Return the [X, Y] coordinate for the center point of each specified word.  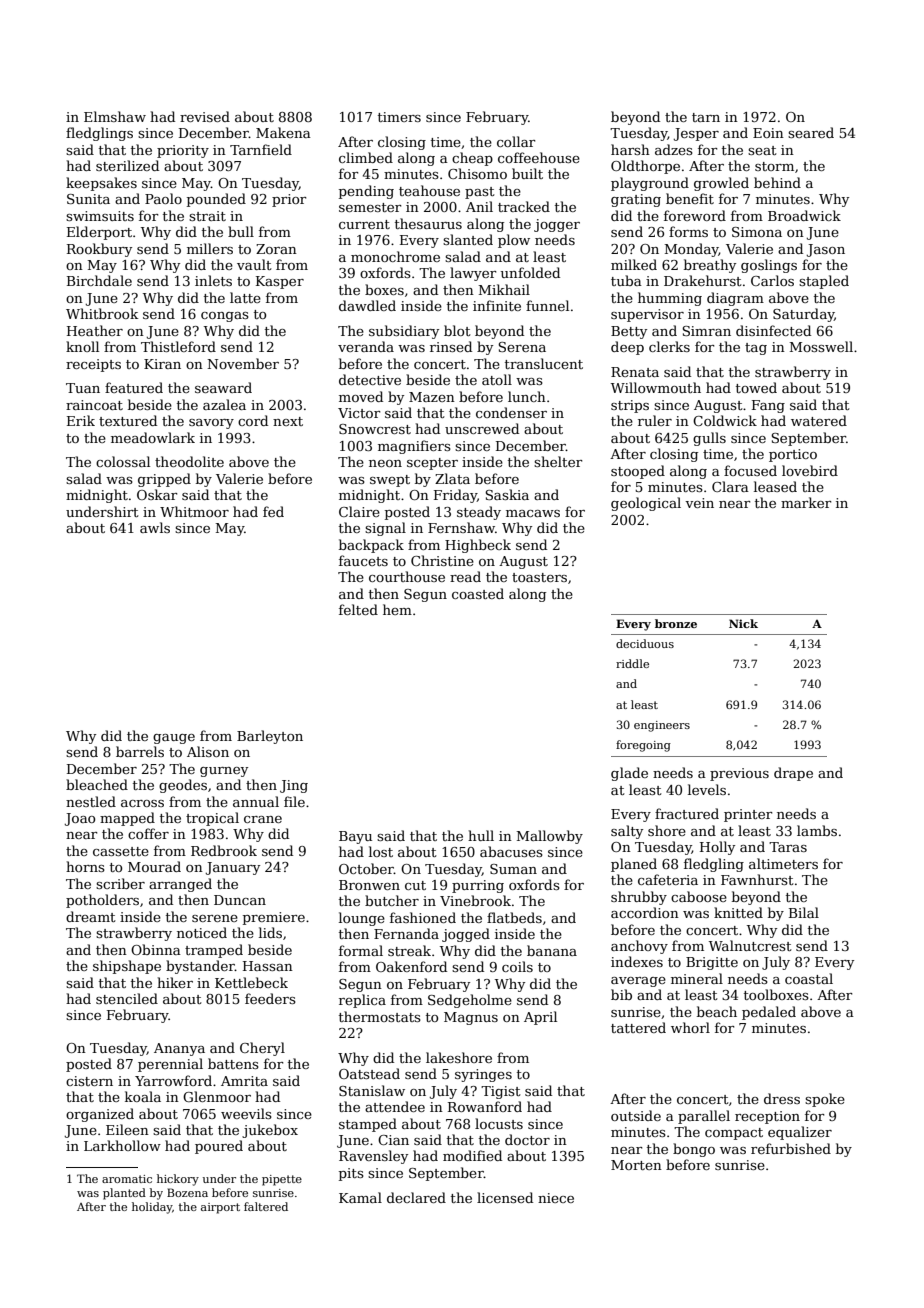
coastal [809, 978]
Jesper [696, 134]
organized [100, 1115]
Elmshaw [115, 116]
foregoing [643, 746]
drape [793, 774]
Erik [81, 420]
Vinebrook [475, 900]
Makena [283, 132]
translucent [544, 363]
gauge [174, 739]
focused [750, 470]
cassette [121, 851]
